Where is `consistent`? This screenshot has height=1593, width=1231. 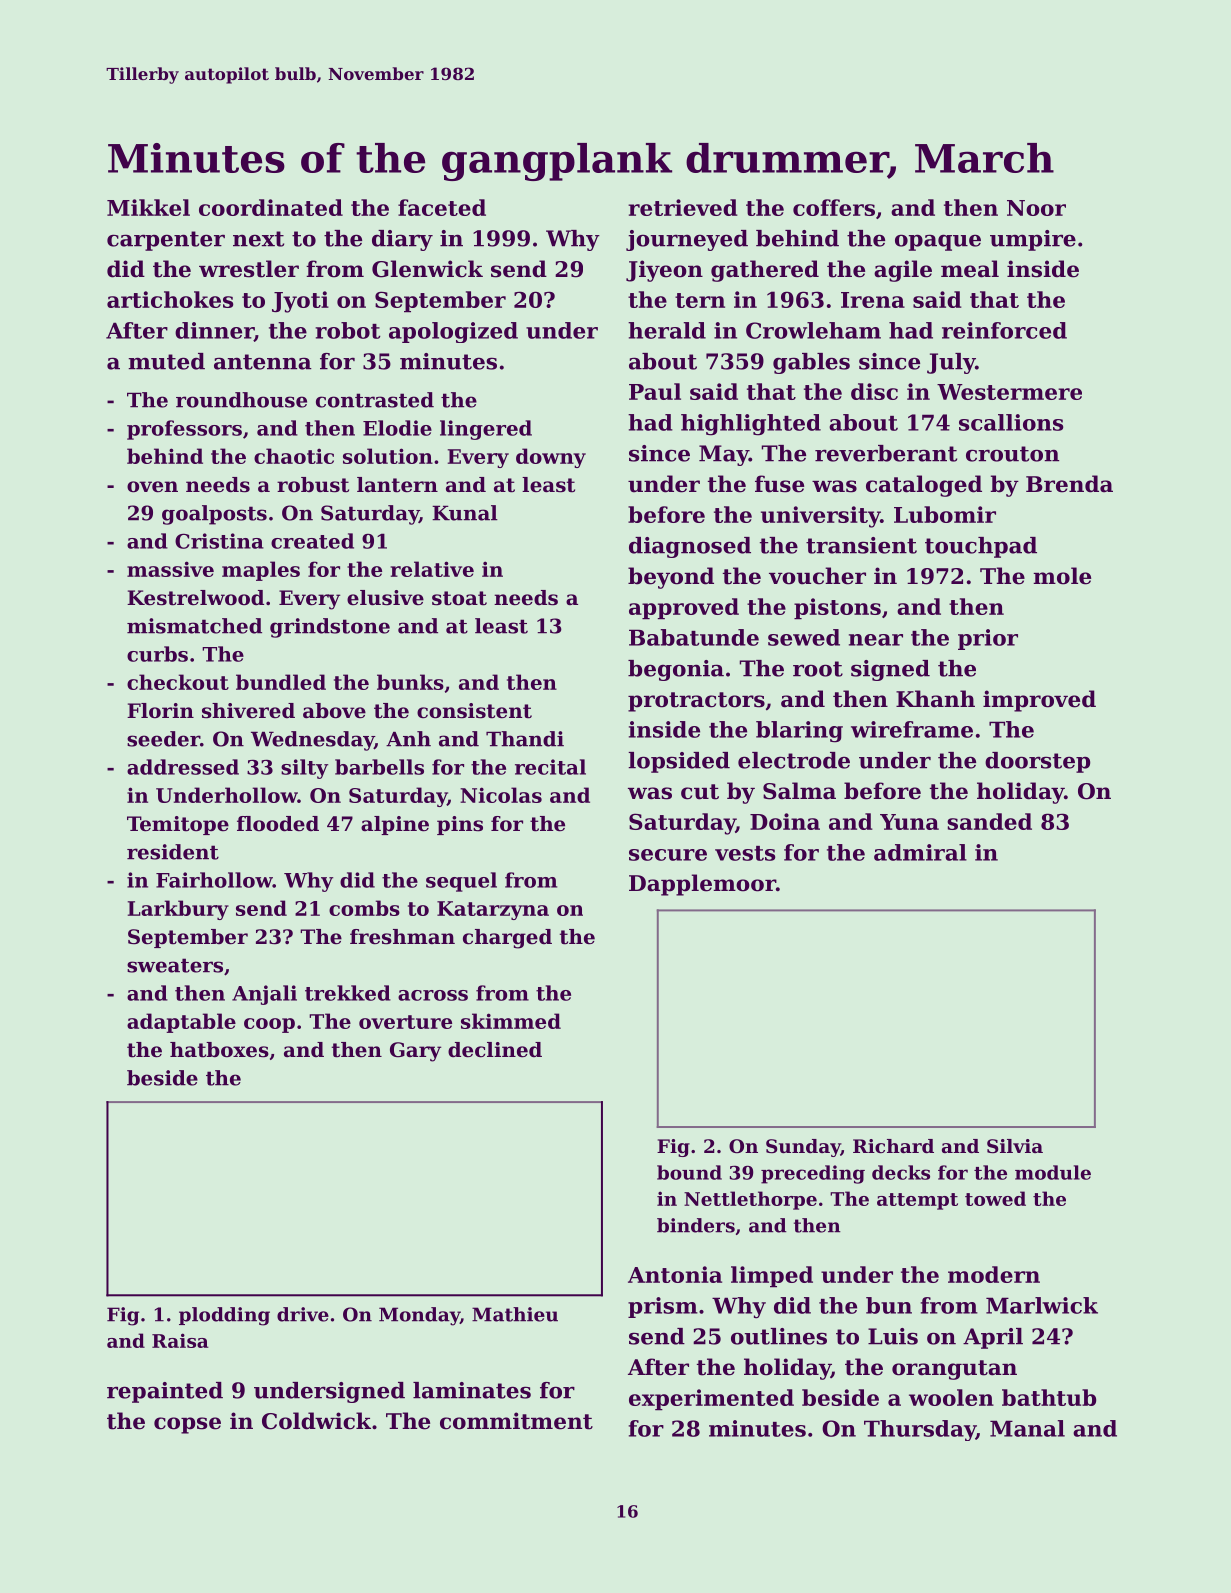
consistent is located at coordinates (474, 711).
